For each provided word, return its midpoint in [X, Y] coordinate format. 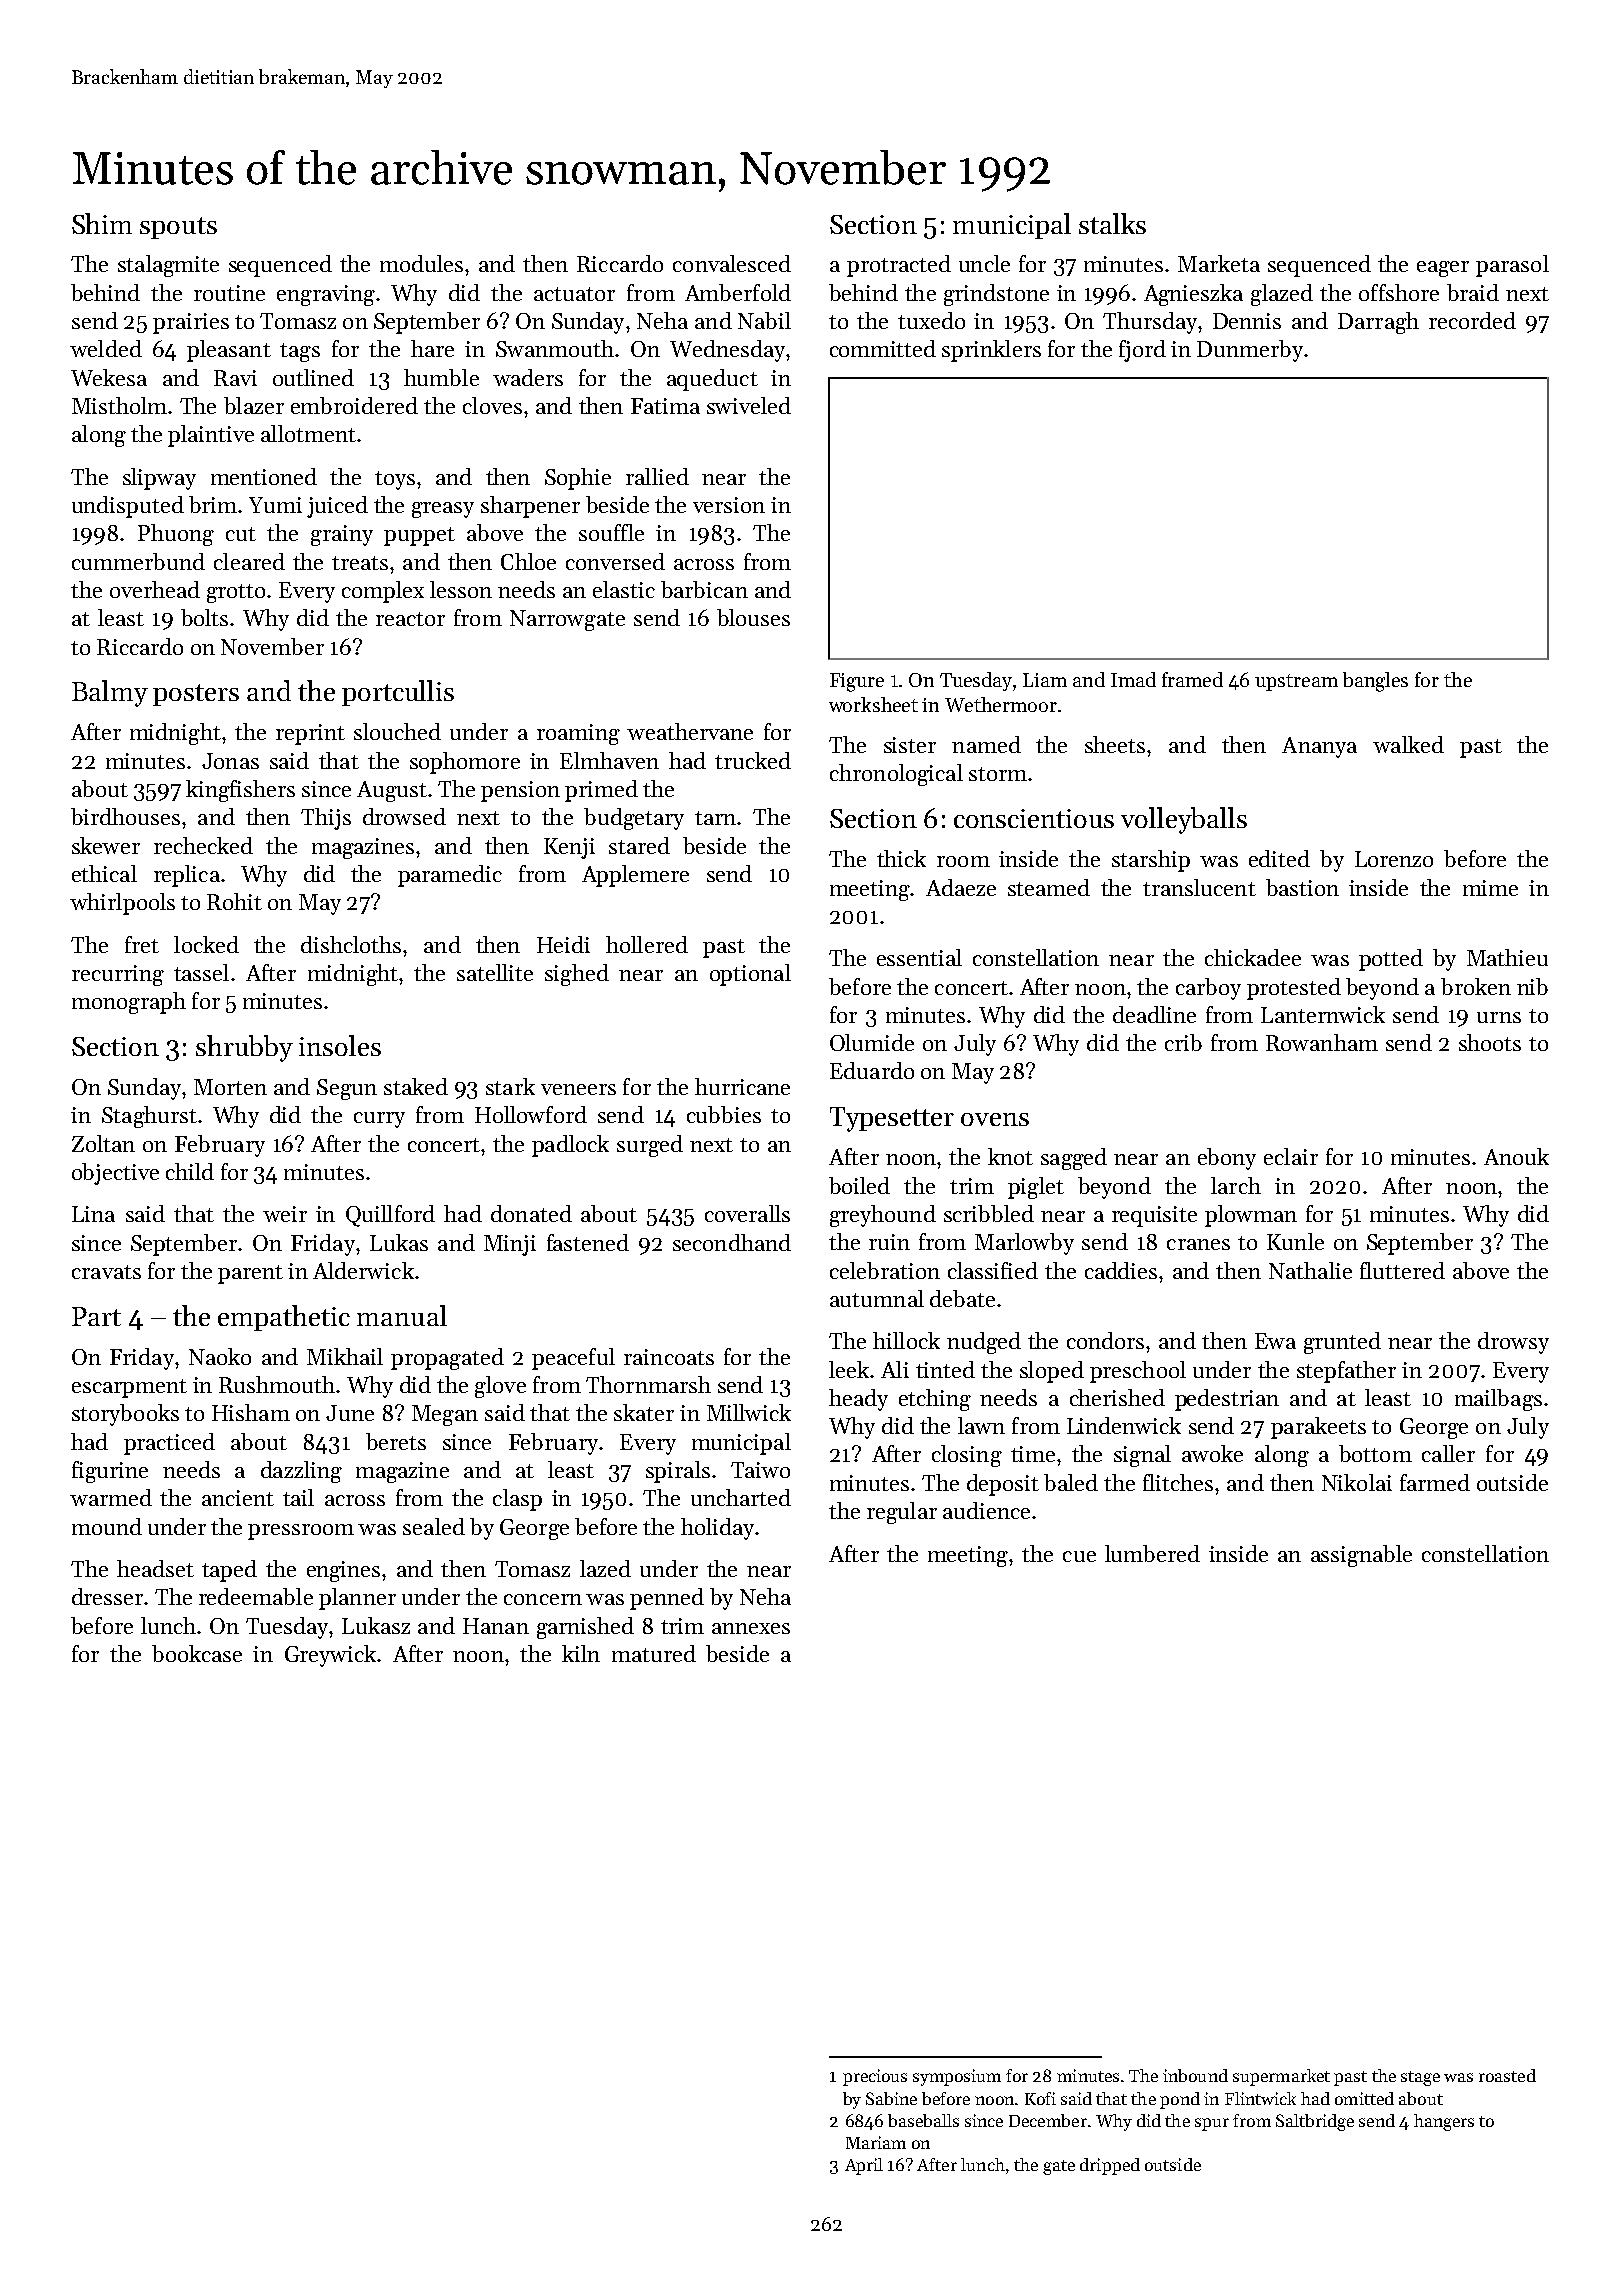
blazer [254, 405]
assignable [1361, 1556]
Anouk [1516, 1156]
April [864, 2166]
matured [654, 1653]
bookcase [197, 1653]
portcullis [398, 693]
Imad [1133, 679]
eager [1443, 269]
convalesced [732, 263]
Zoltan [103, 1143]
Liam [1045, 680]
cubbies [724, 1114]
